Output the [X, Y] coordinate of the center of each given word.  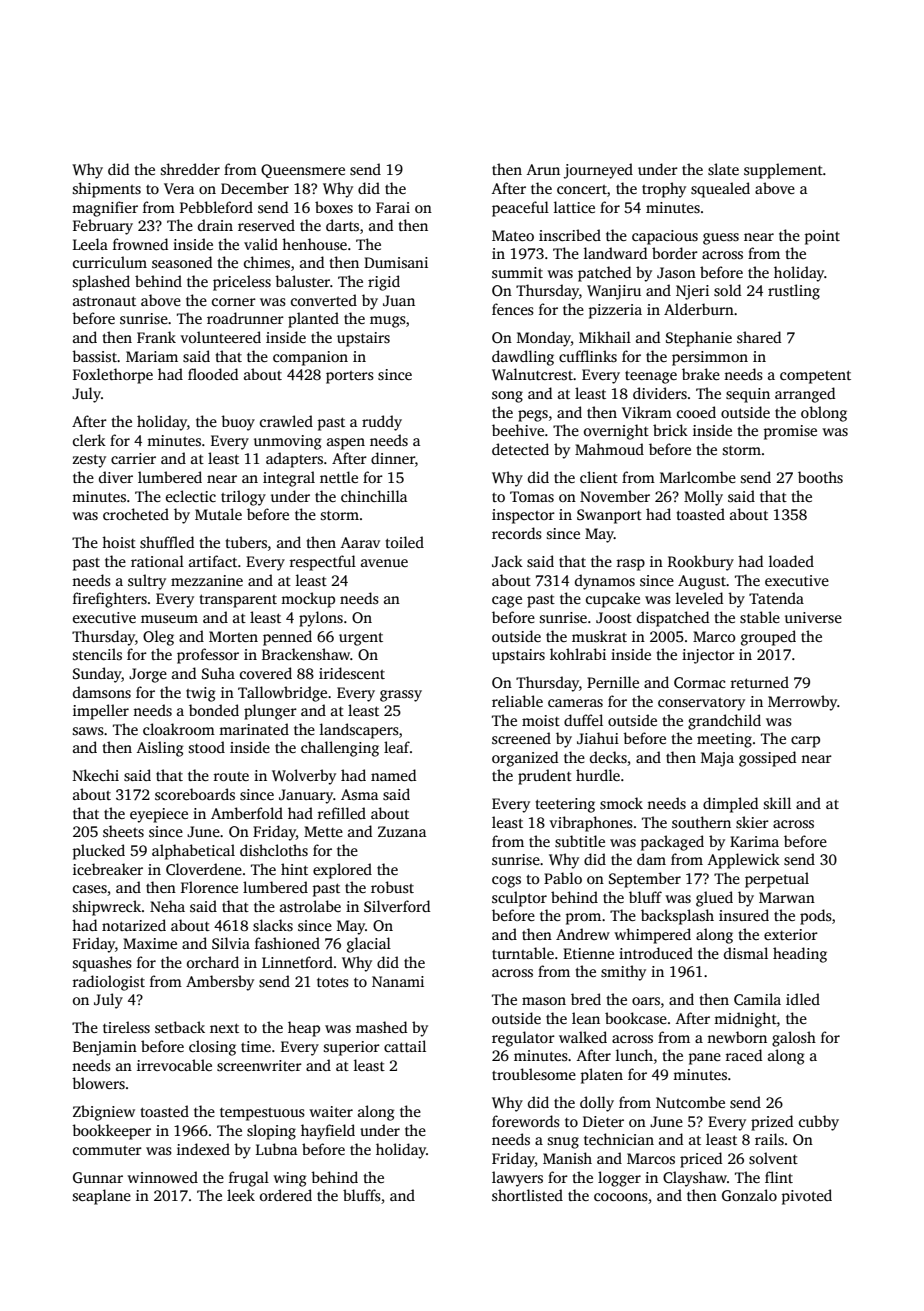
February [103, 227]
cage [507, 602]
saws [88, 731]
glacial [369, 945]
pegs [533, 416]
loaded [791, 561]
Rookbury [701, 563]
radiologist [109, 983]
